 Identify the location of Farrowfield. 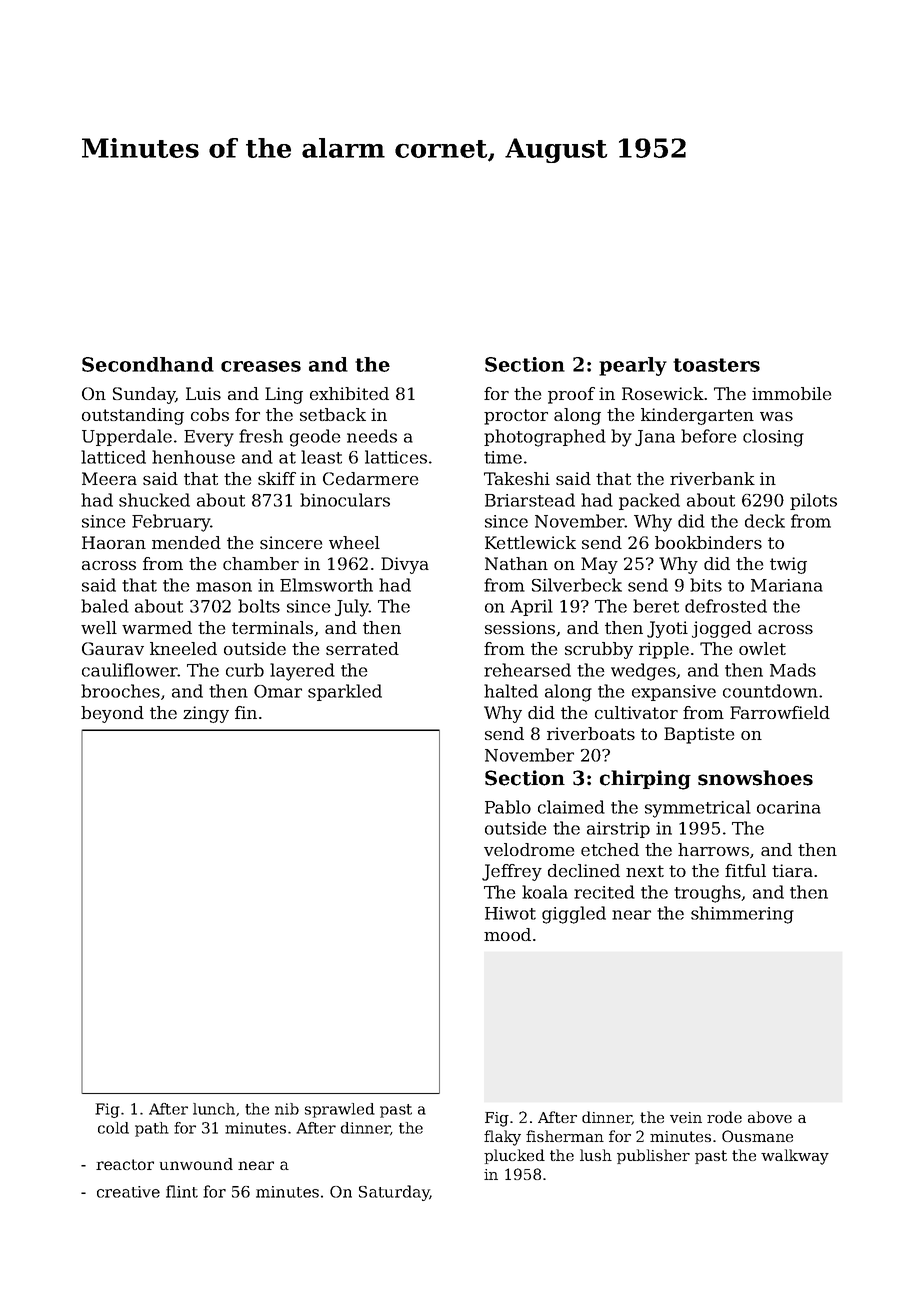
(780, 712).
